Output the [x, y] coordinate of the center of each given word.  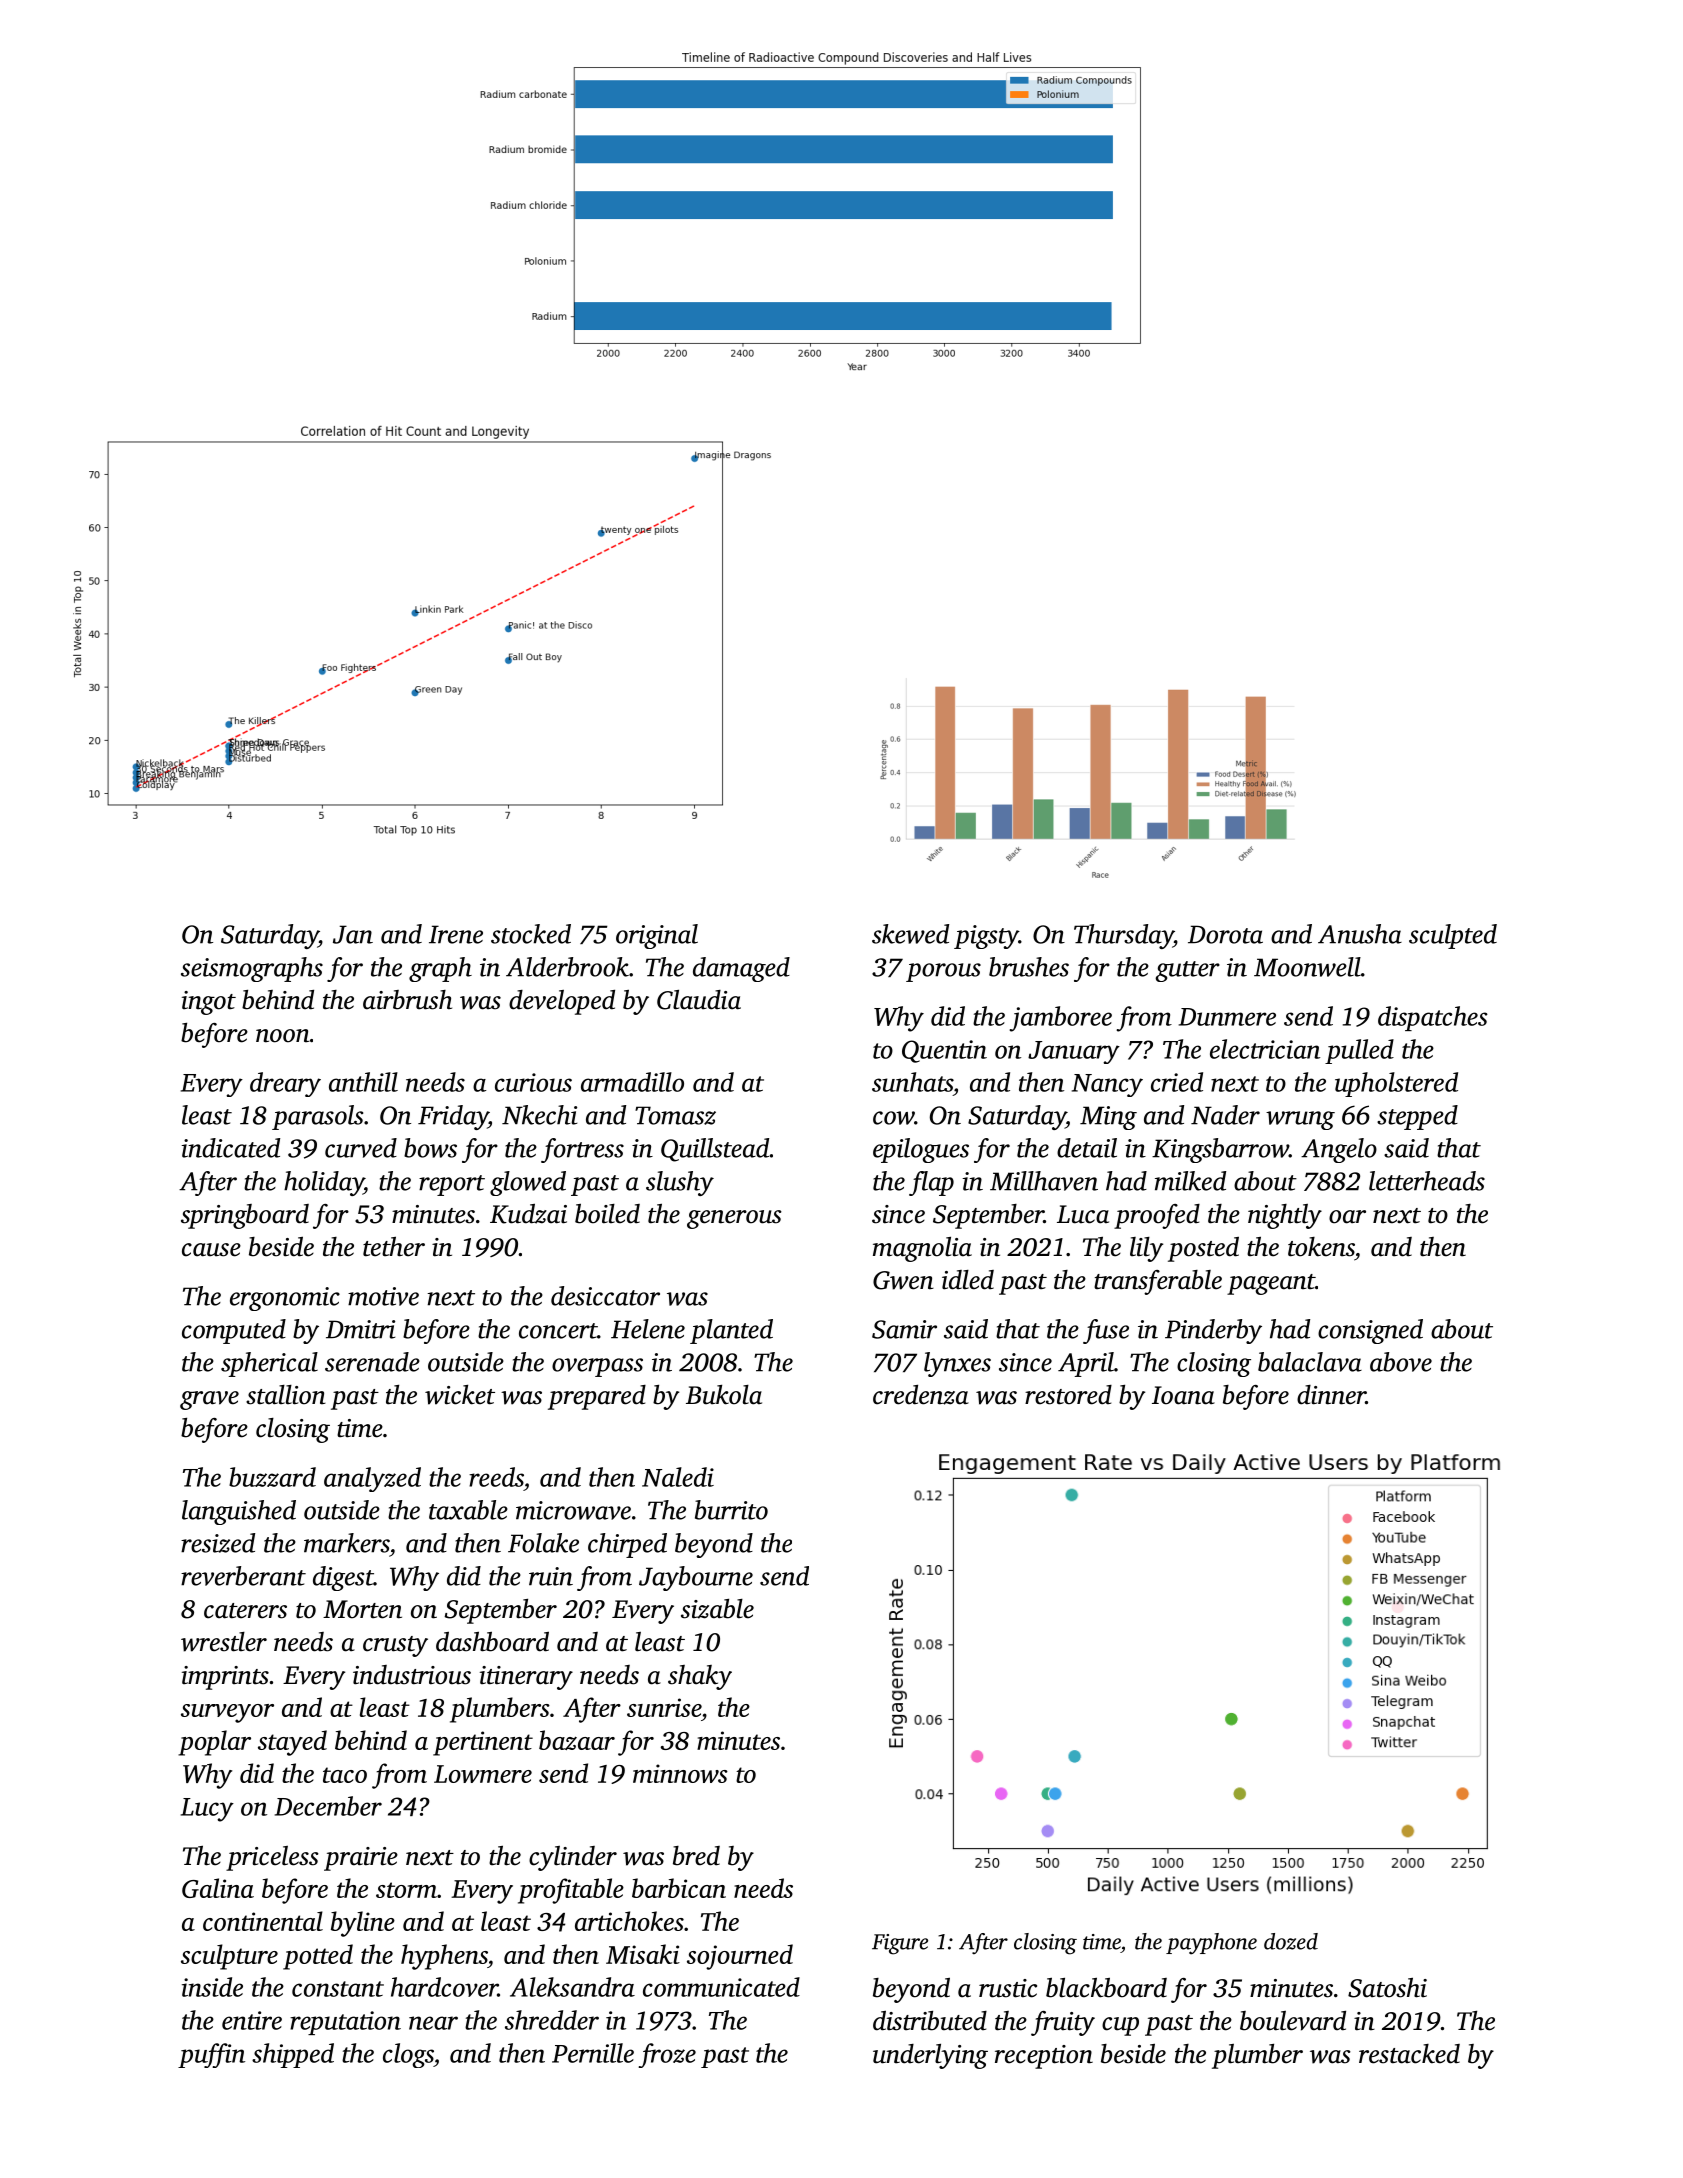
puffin [211, 2055]
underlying [930, 2056]
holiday [324, 1183]
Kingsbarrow [1220, 1150]
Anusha [1360, 934]
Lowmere [483, 1774]
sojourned [740, 1957]
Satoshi [1387, 1988]
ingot [209, 1003]
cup [1120, 2026]
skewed [910, 934]
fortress [582, 1150]
